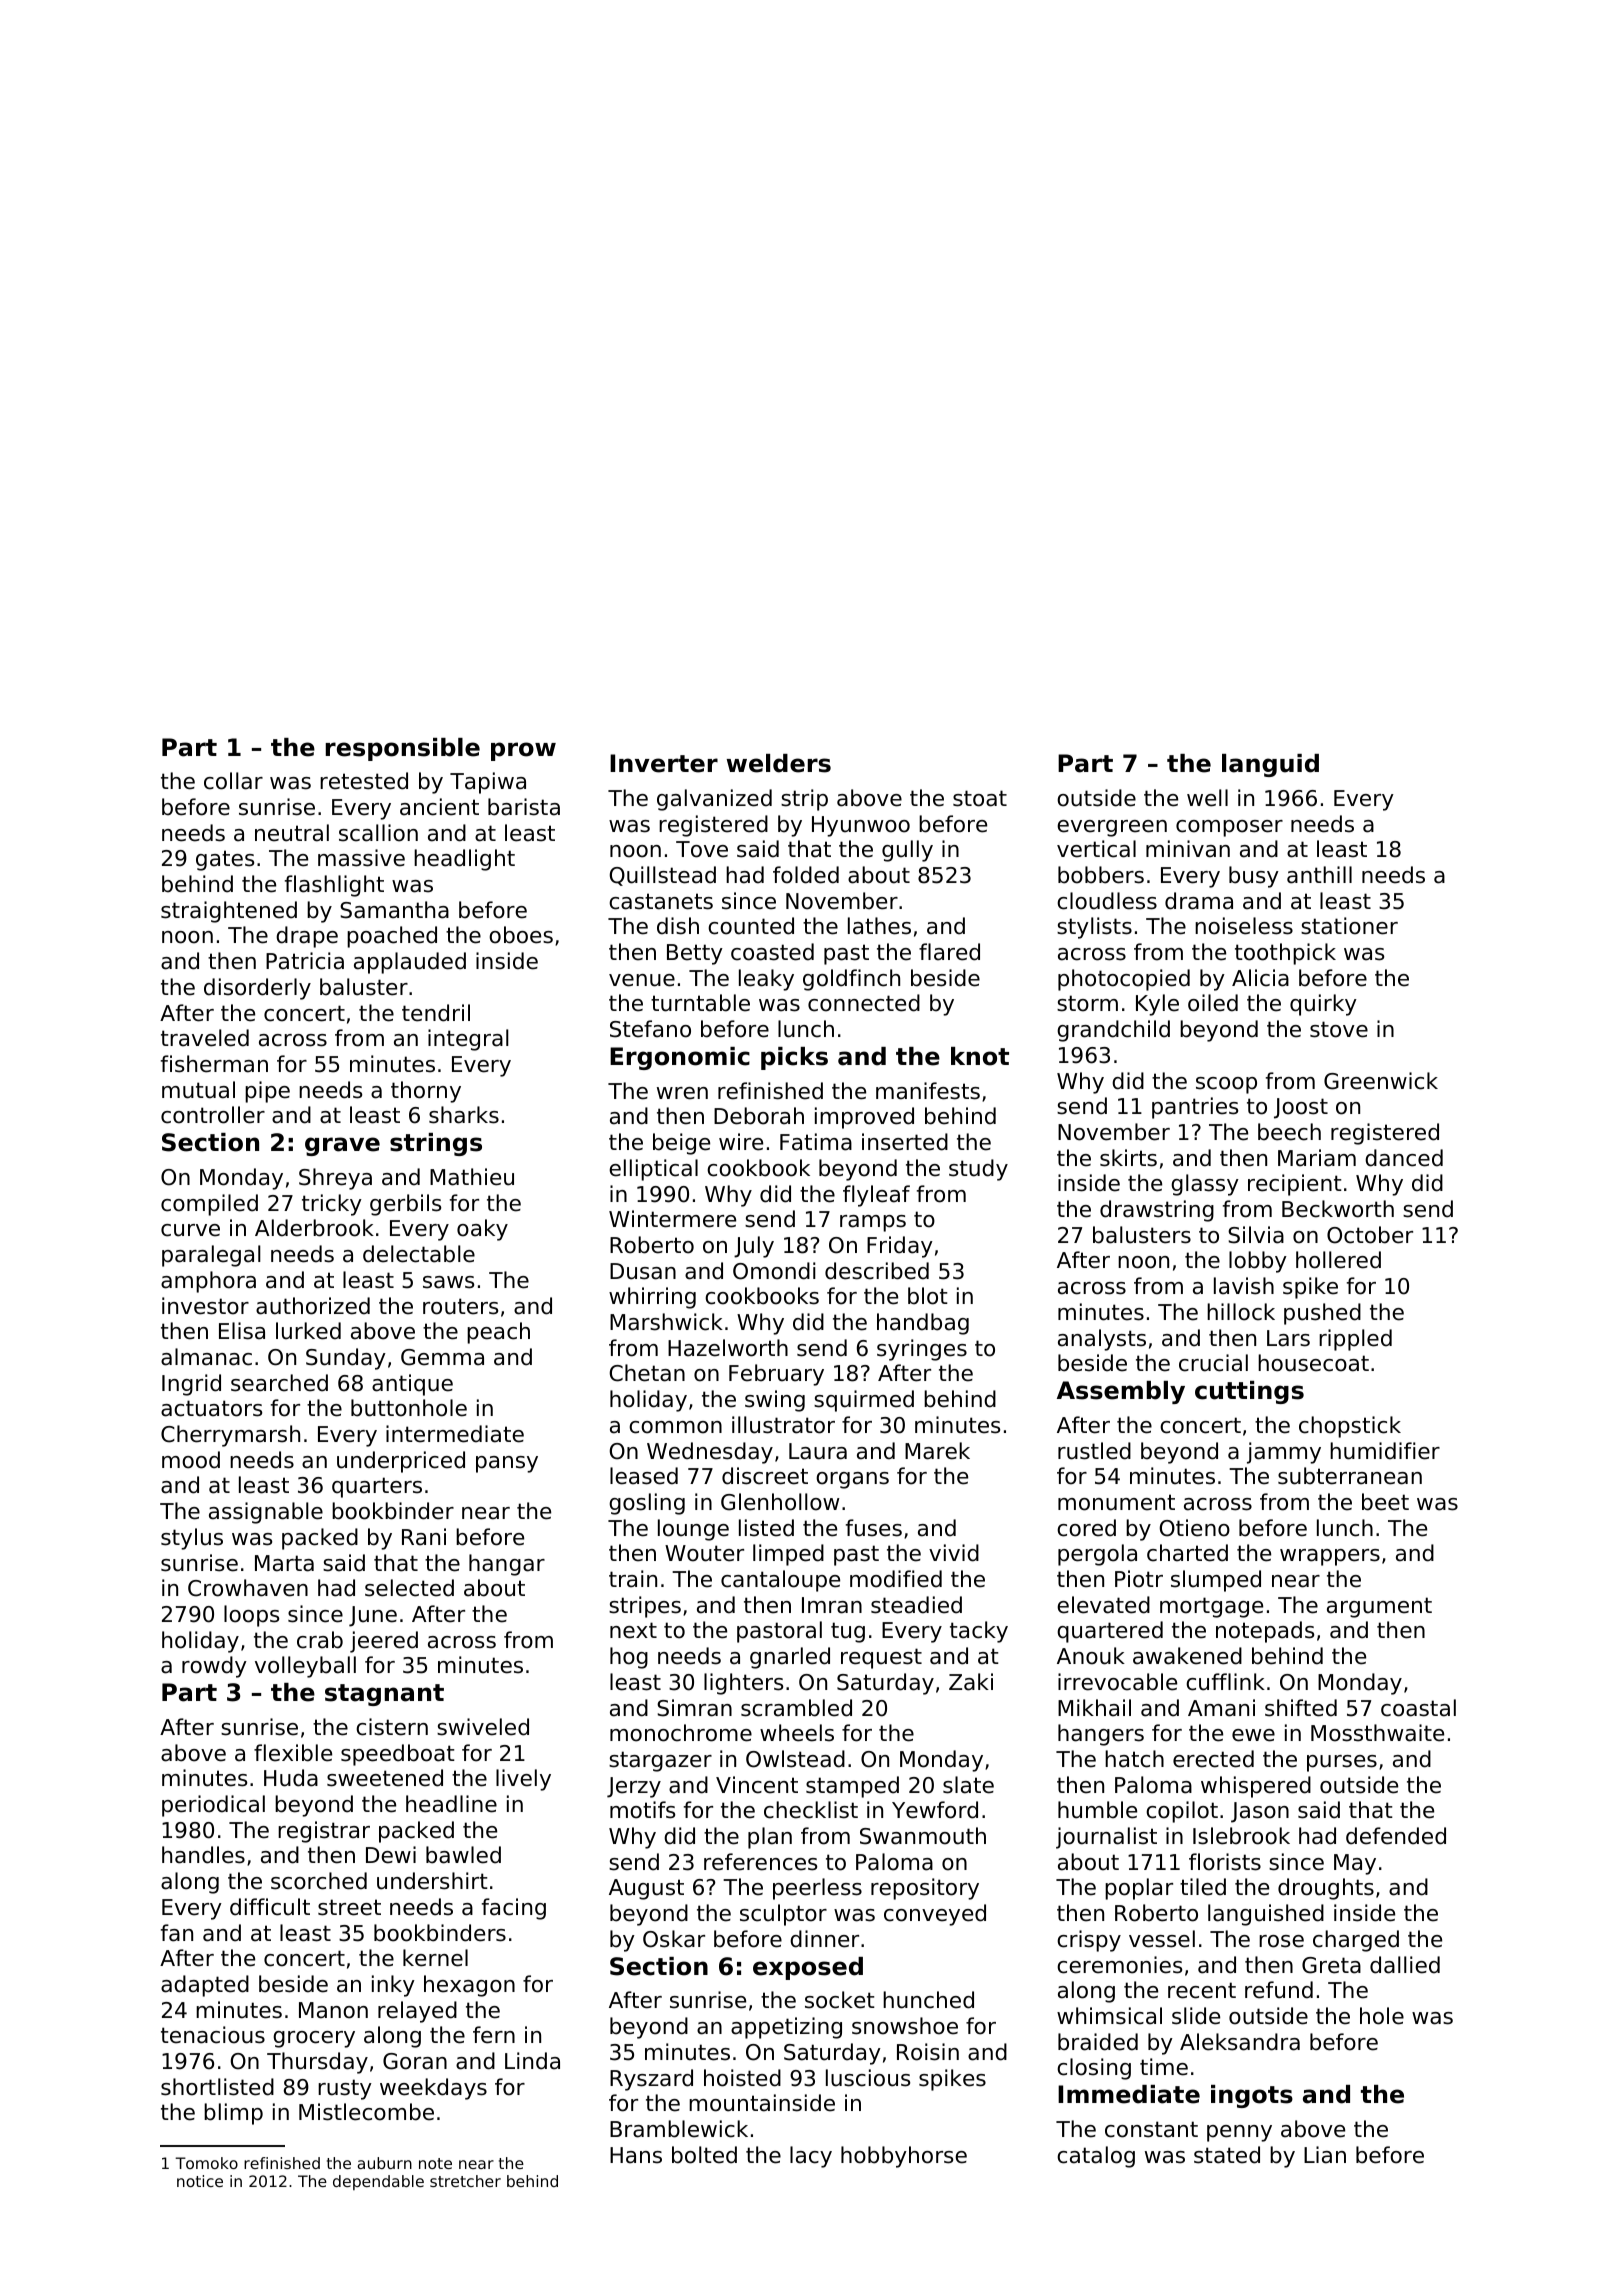  What do you see at coordinates (192, 1539) in the screenshot?
I see `stylus` at bounding box center [192, 1539].
